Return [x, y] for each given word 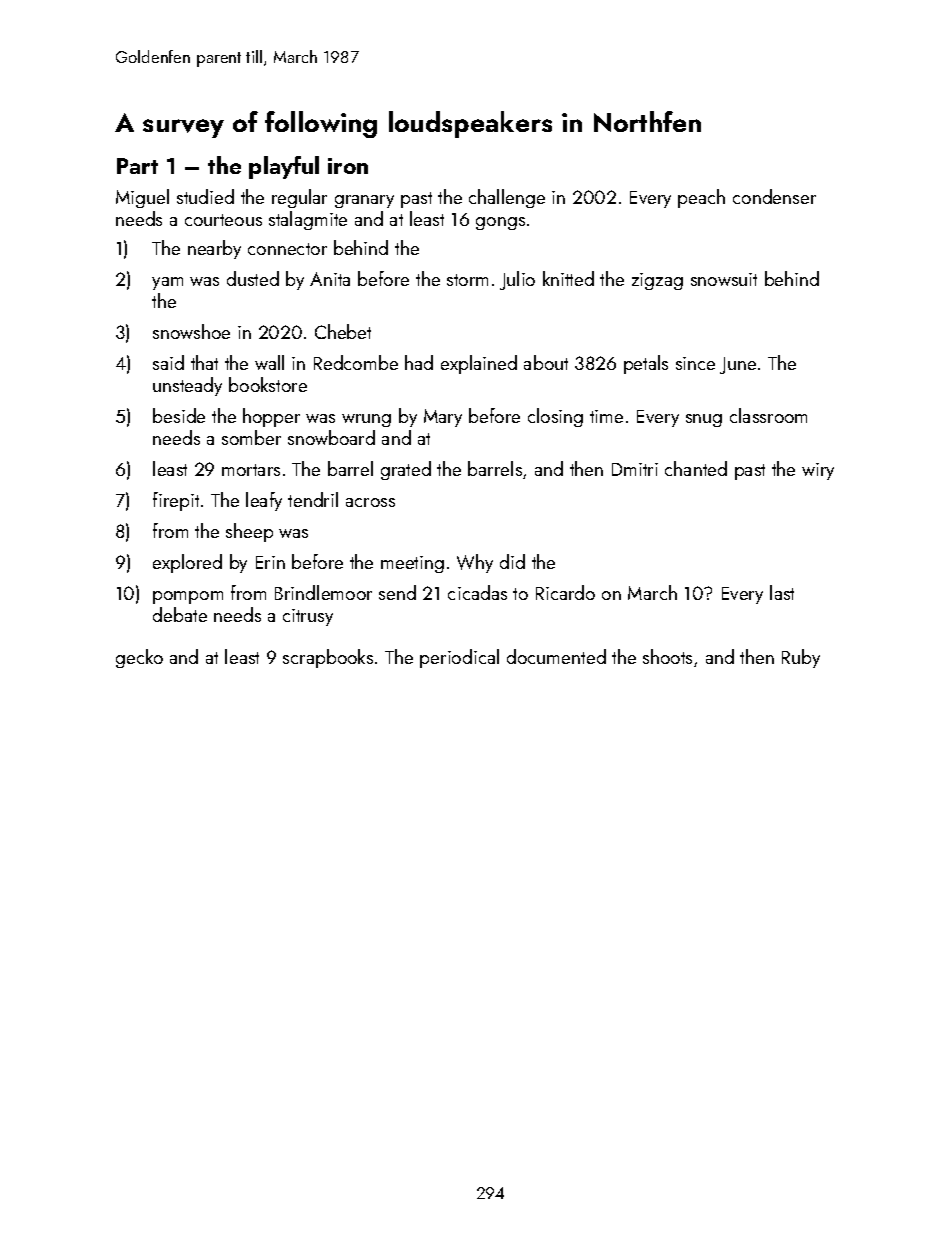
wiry [818, 471]
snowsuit [724, 279]
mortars [251, 470]
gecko [139, 658]
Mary [443, 418]
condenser [774, 196]
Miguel [142, 198]
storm [467, 280]
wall [269, 362]
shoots [667, 656]
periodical [459, 658]
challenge [507, 198]
